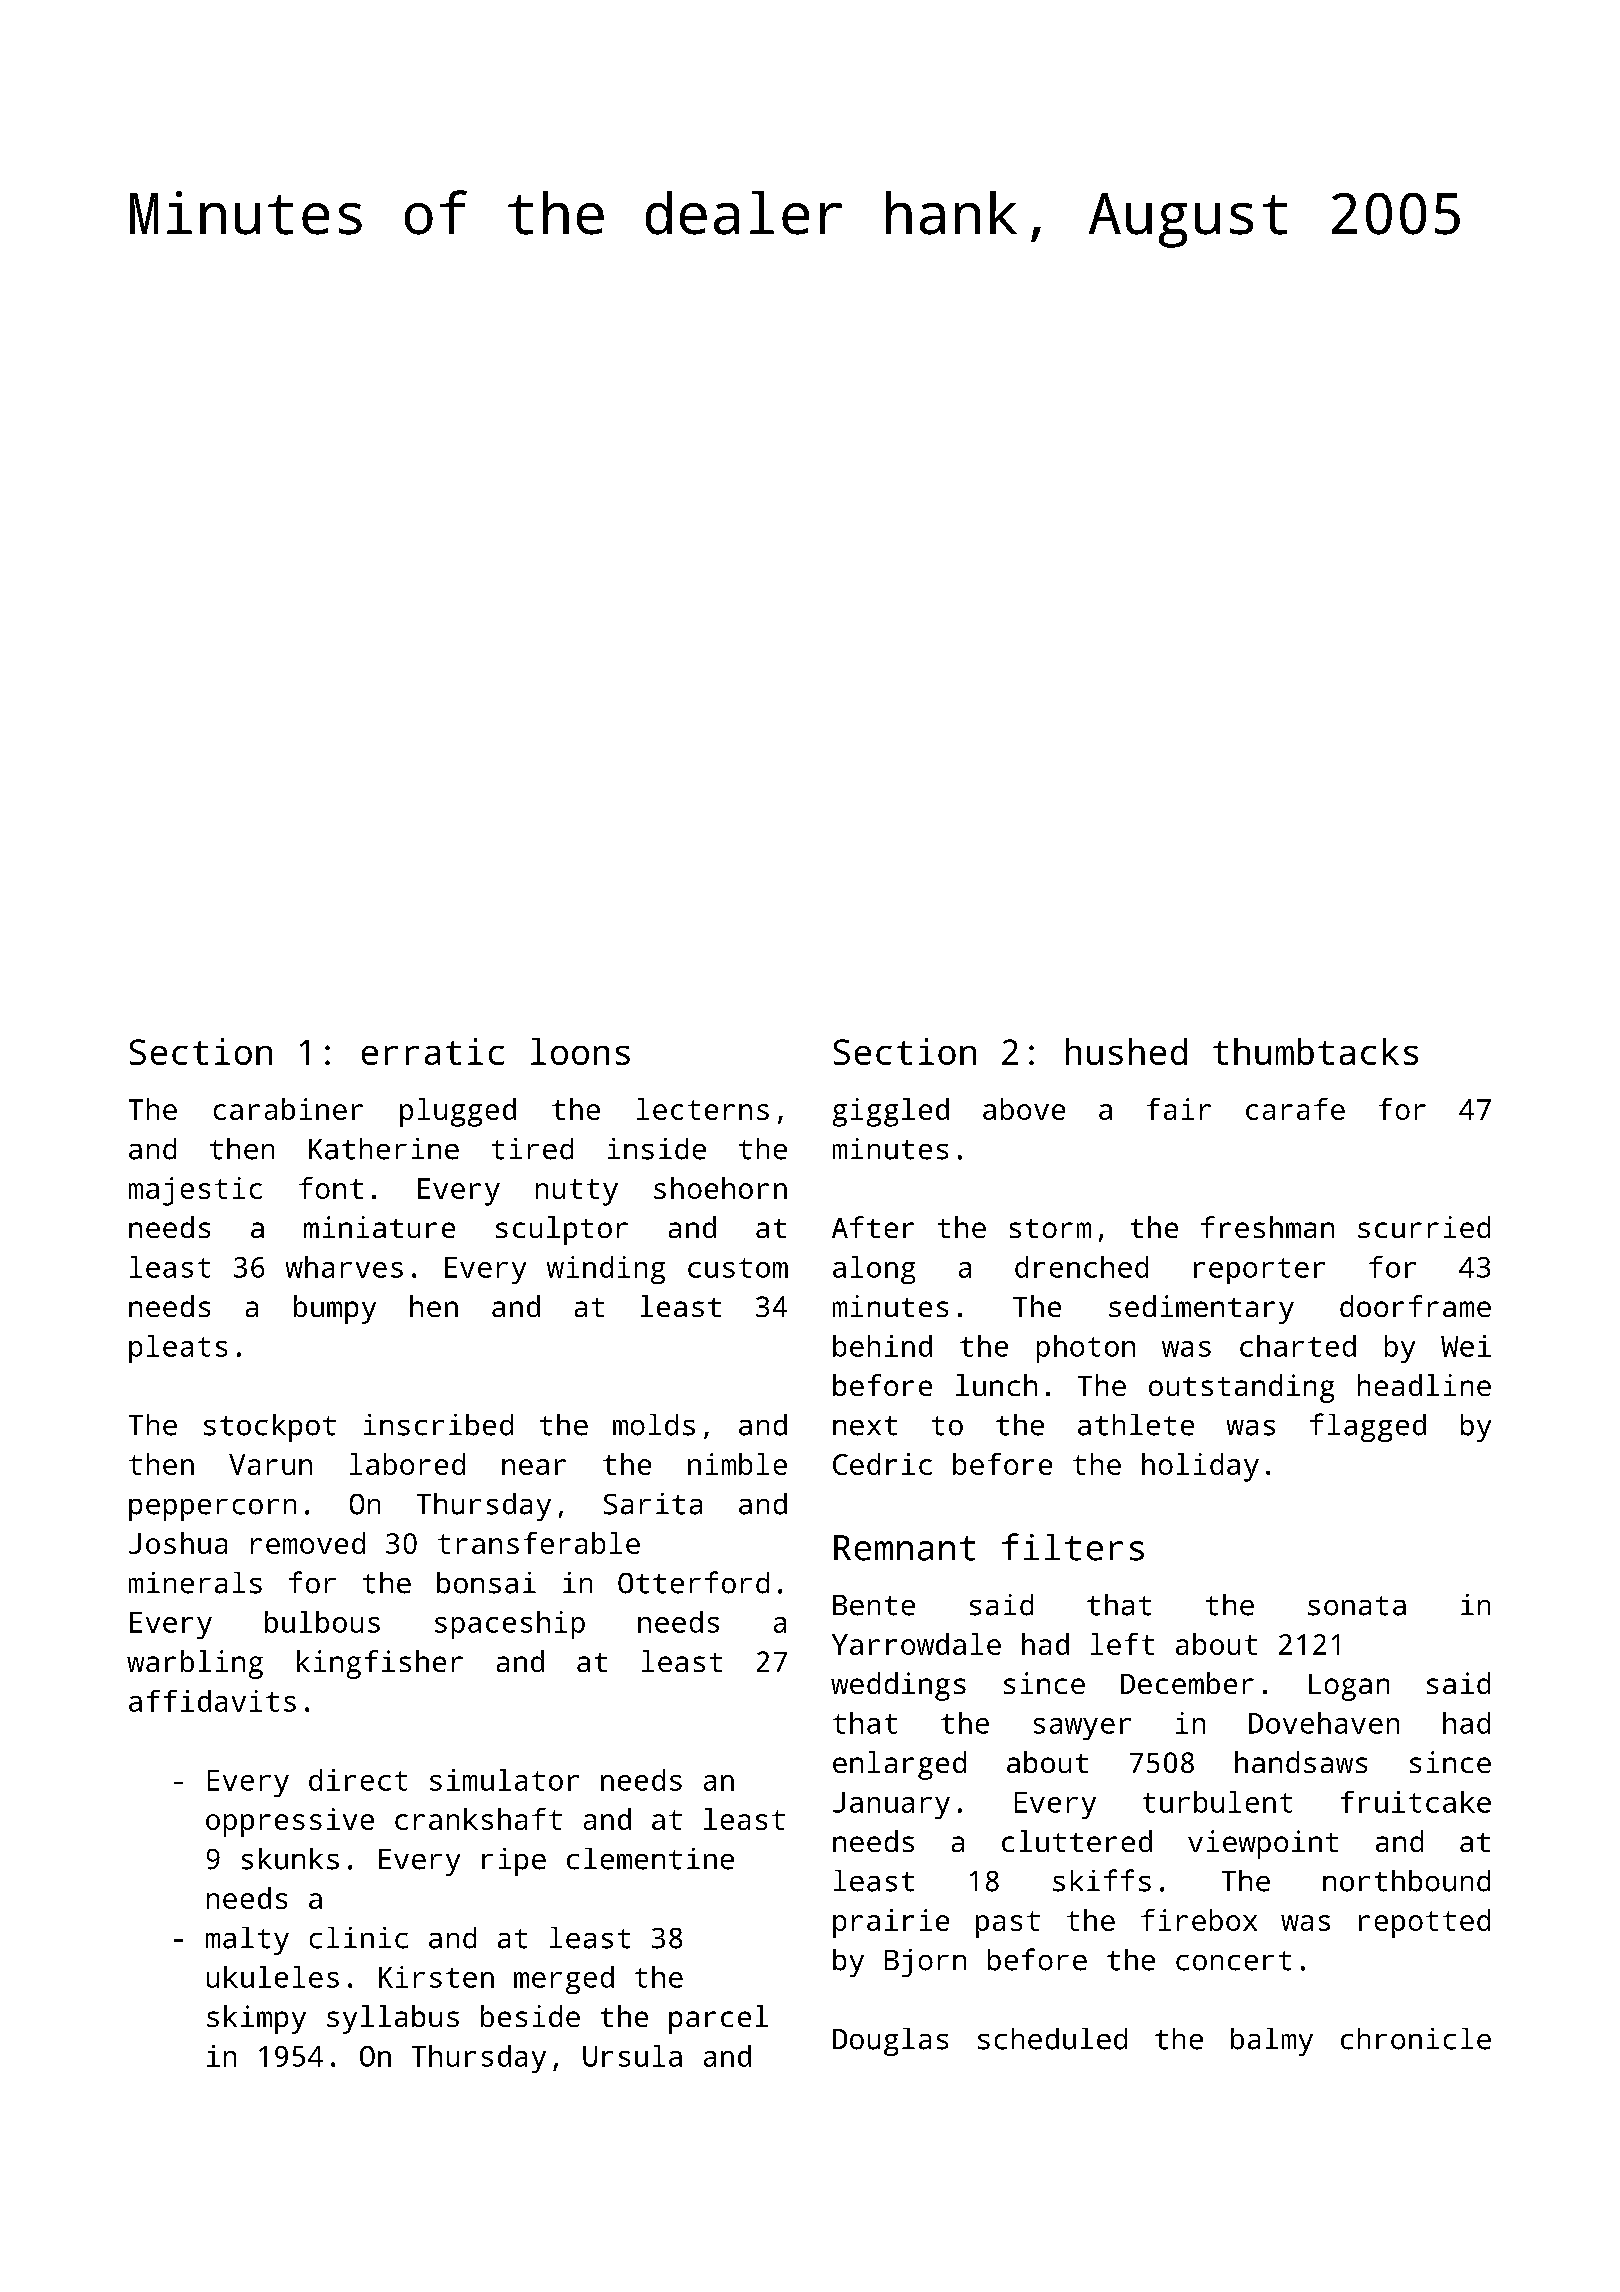 The width and height of the document is (1620, 2292). I want to click on crankshaft, so click(478, 1819).
